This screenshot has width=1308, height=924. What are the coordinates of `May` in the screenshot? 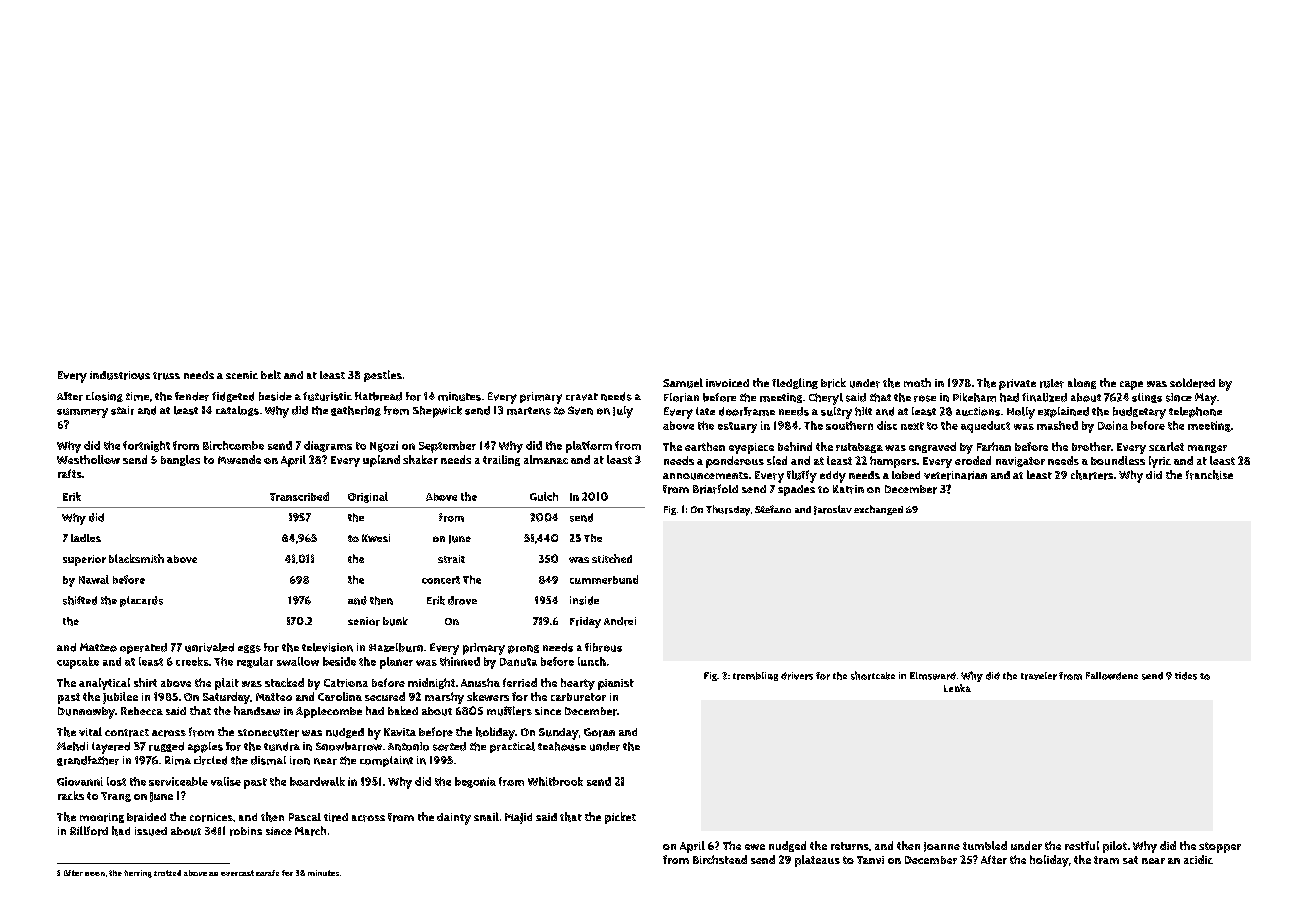 It's located at (1206, 399).
